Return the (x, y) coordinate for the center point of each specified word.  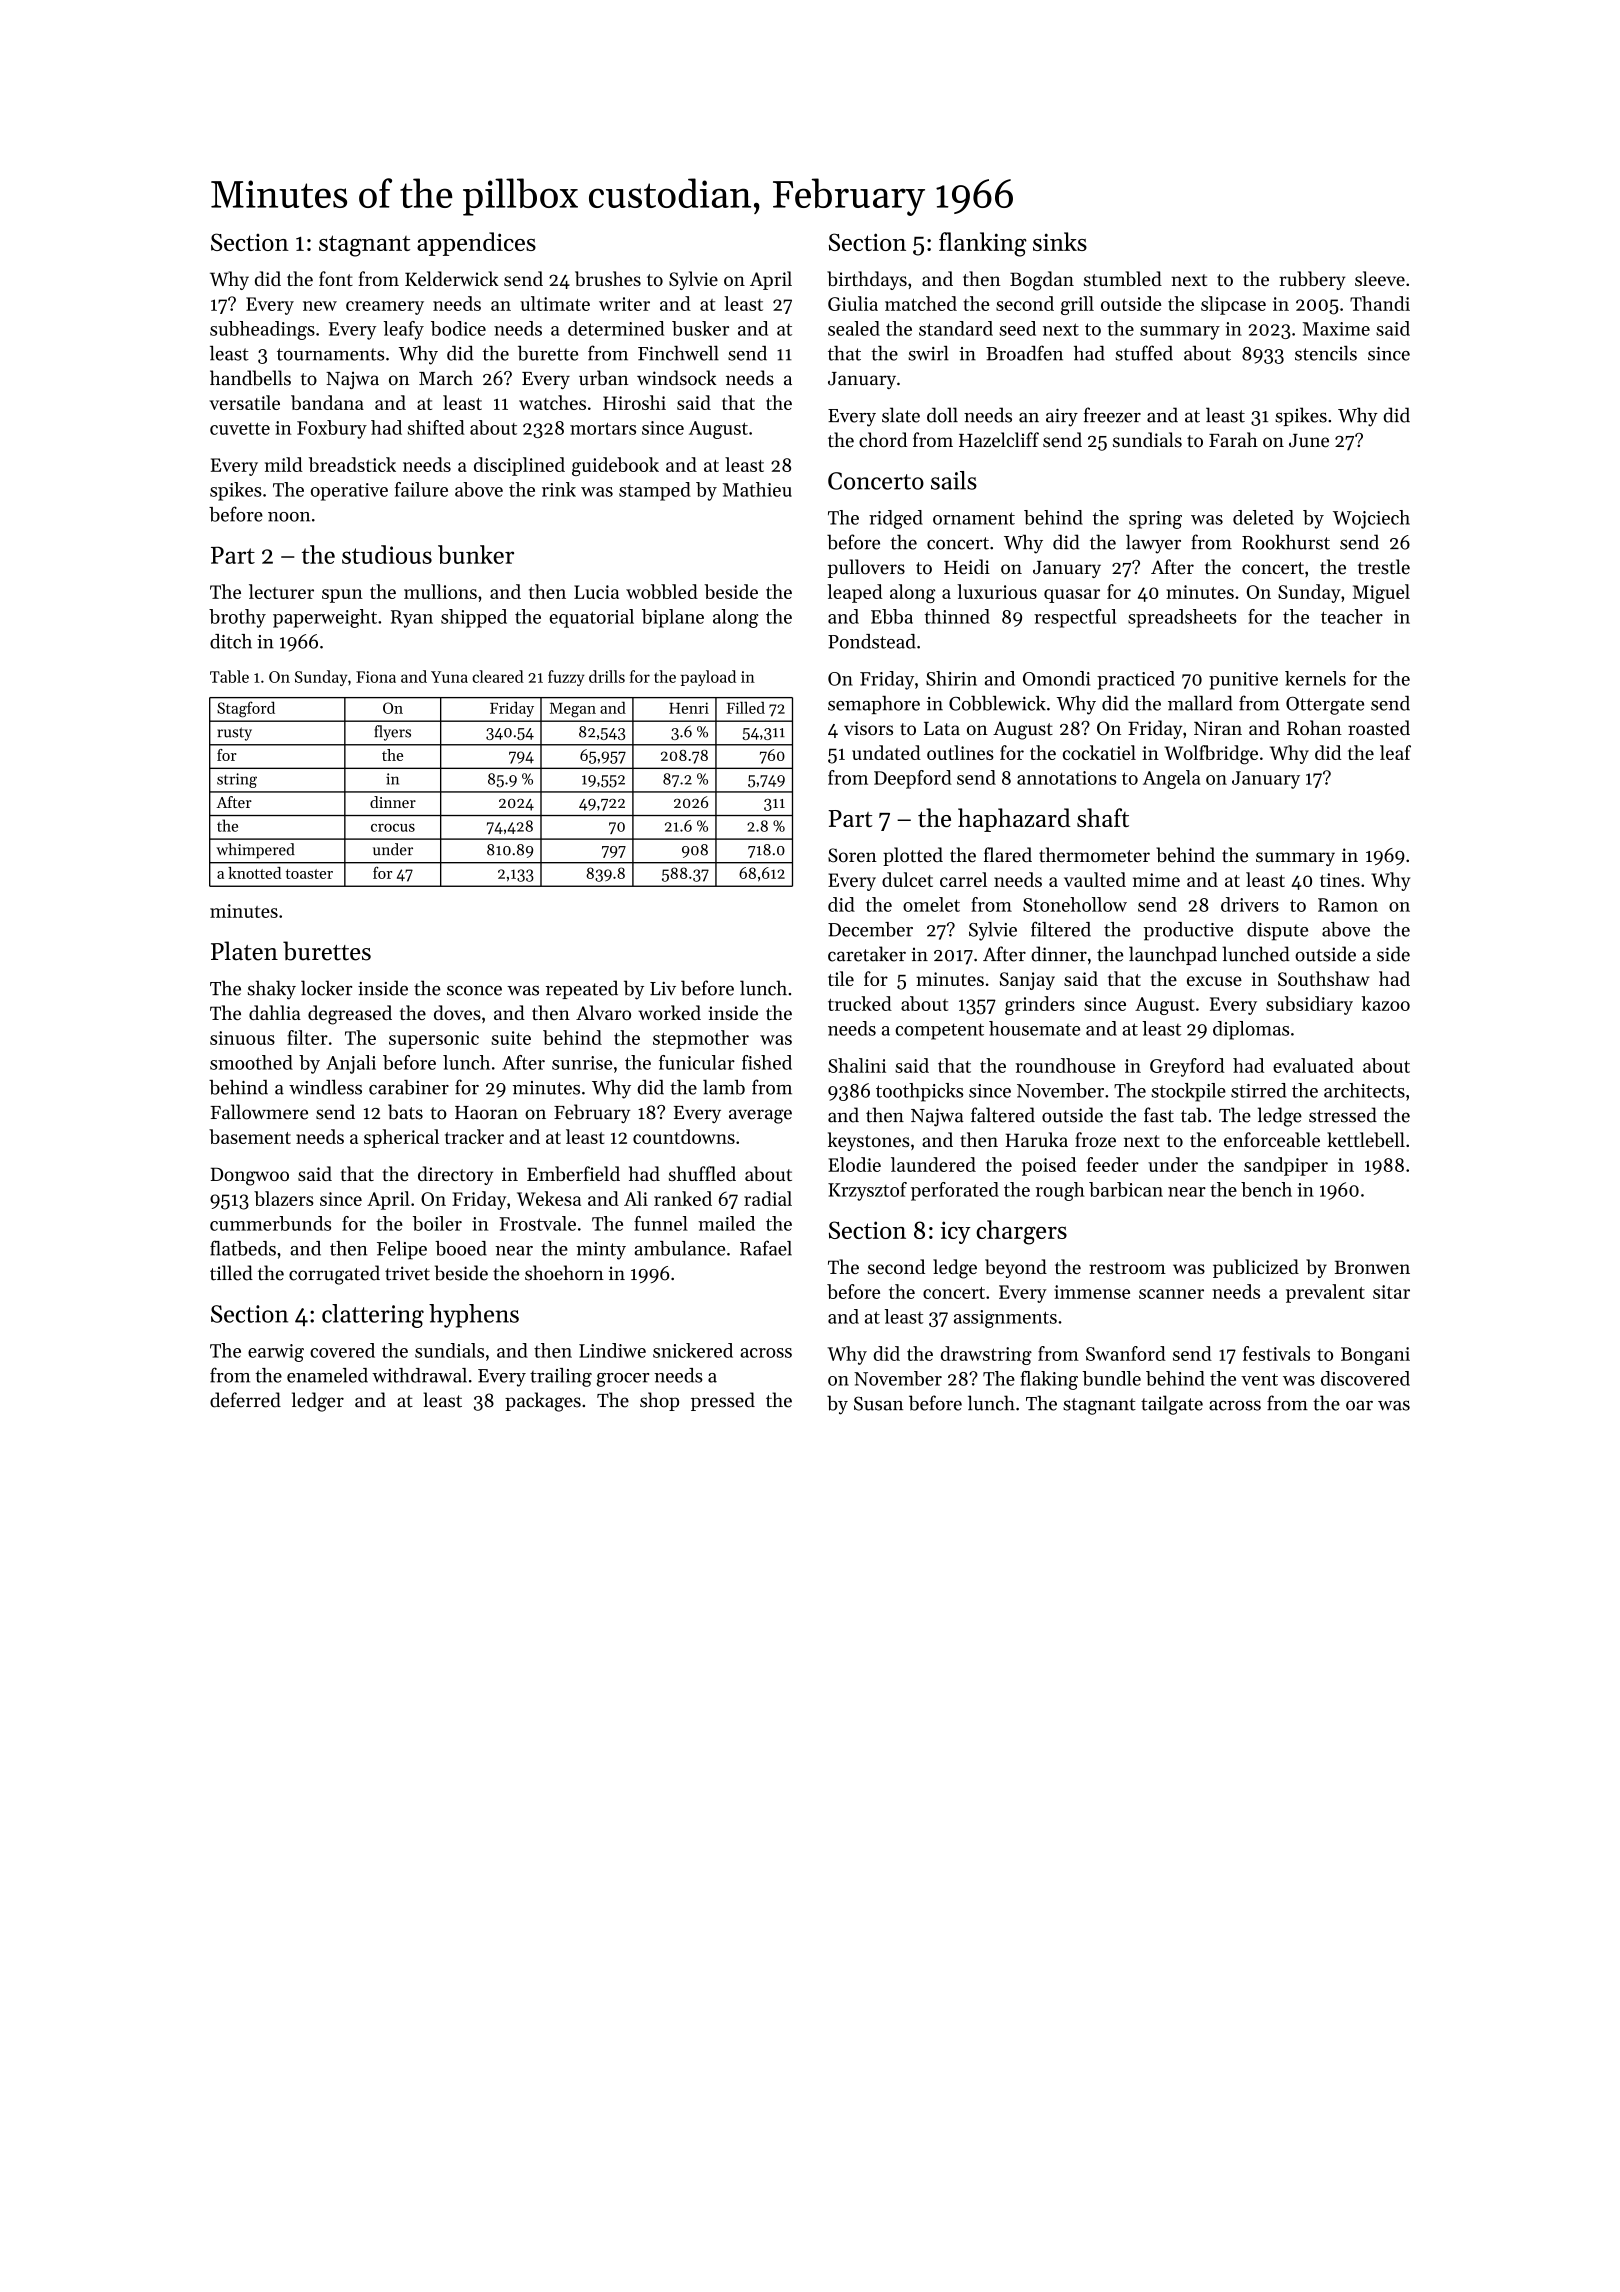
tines (1340, 880)
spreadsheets (1182, 618)
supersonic (434, 1040)
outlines (960, 752)
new (320, 306)
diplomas (1251, 1030)
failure (421, 489)
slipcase (1233, 305)
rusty (234, 734)
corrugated (334, 1275)
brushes (608, 278)
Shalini (857, 1065)
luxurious (997, 591)
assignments (1005, 1319)
